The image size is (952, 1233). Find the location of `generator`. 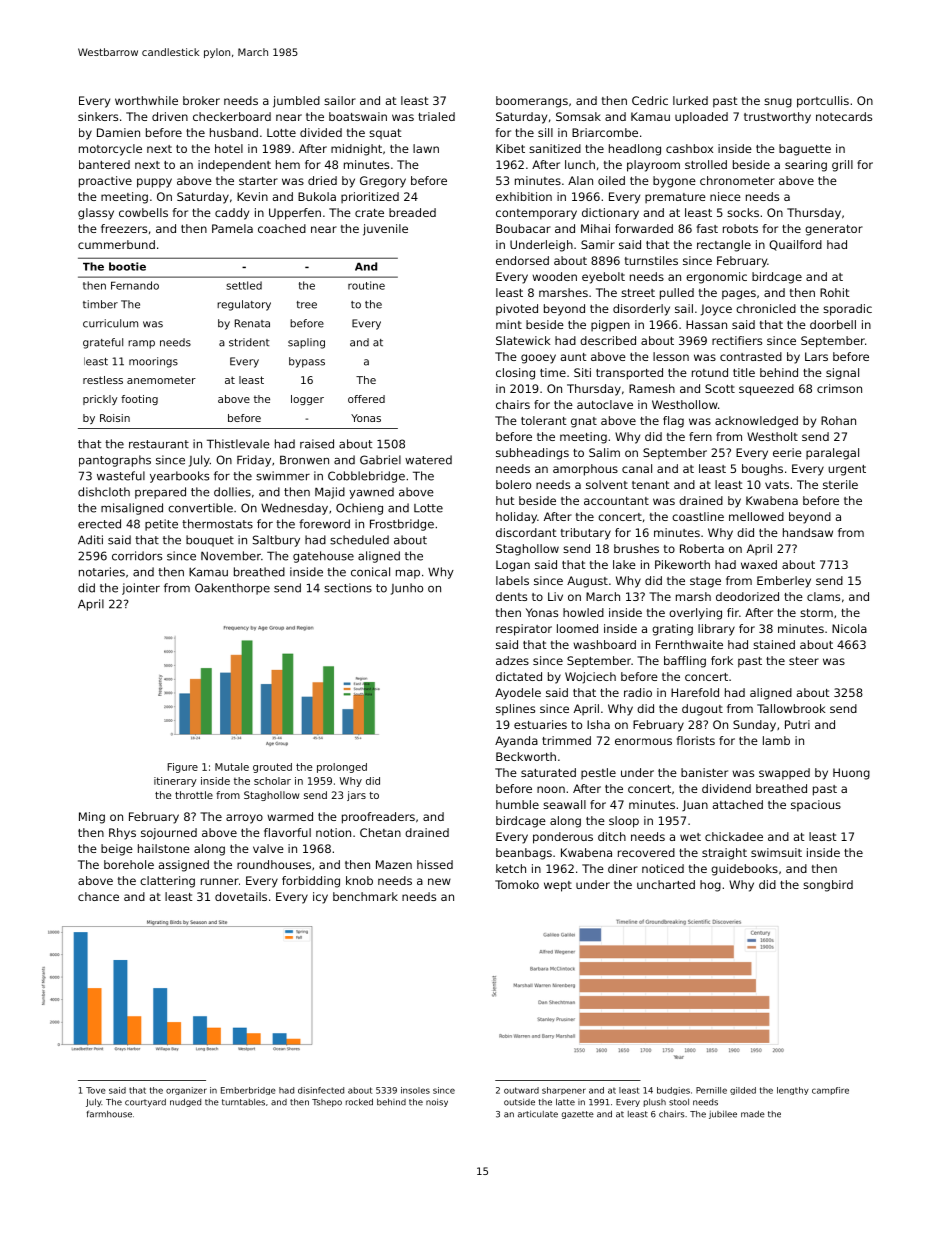

generator is located at coordinates (834, 230).
